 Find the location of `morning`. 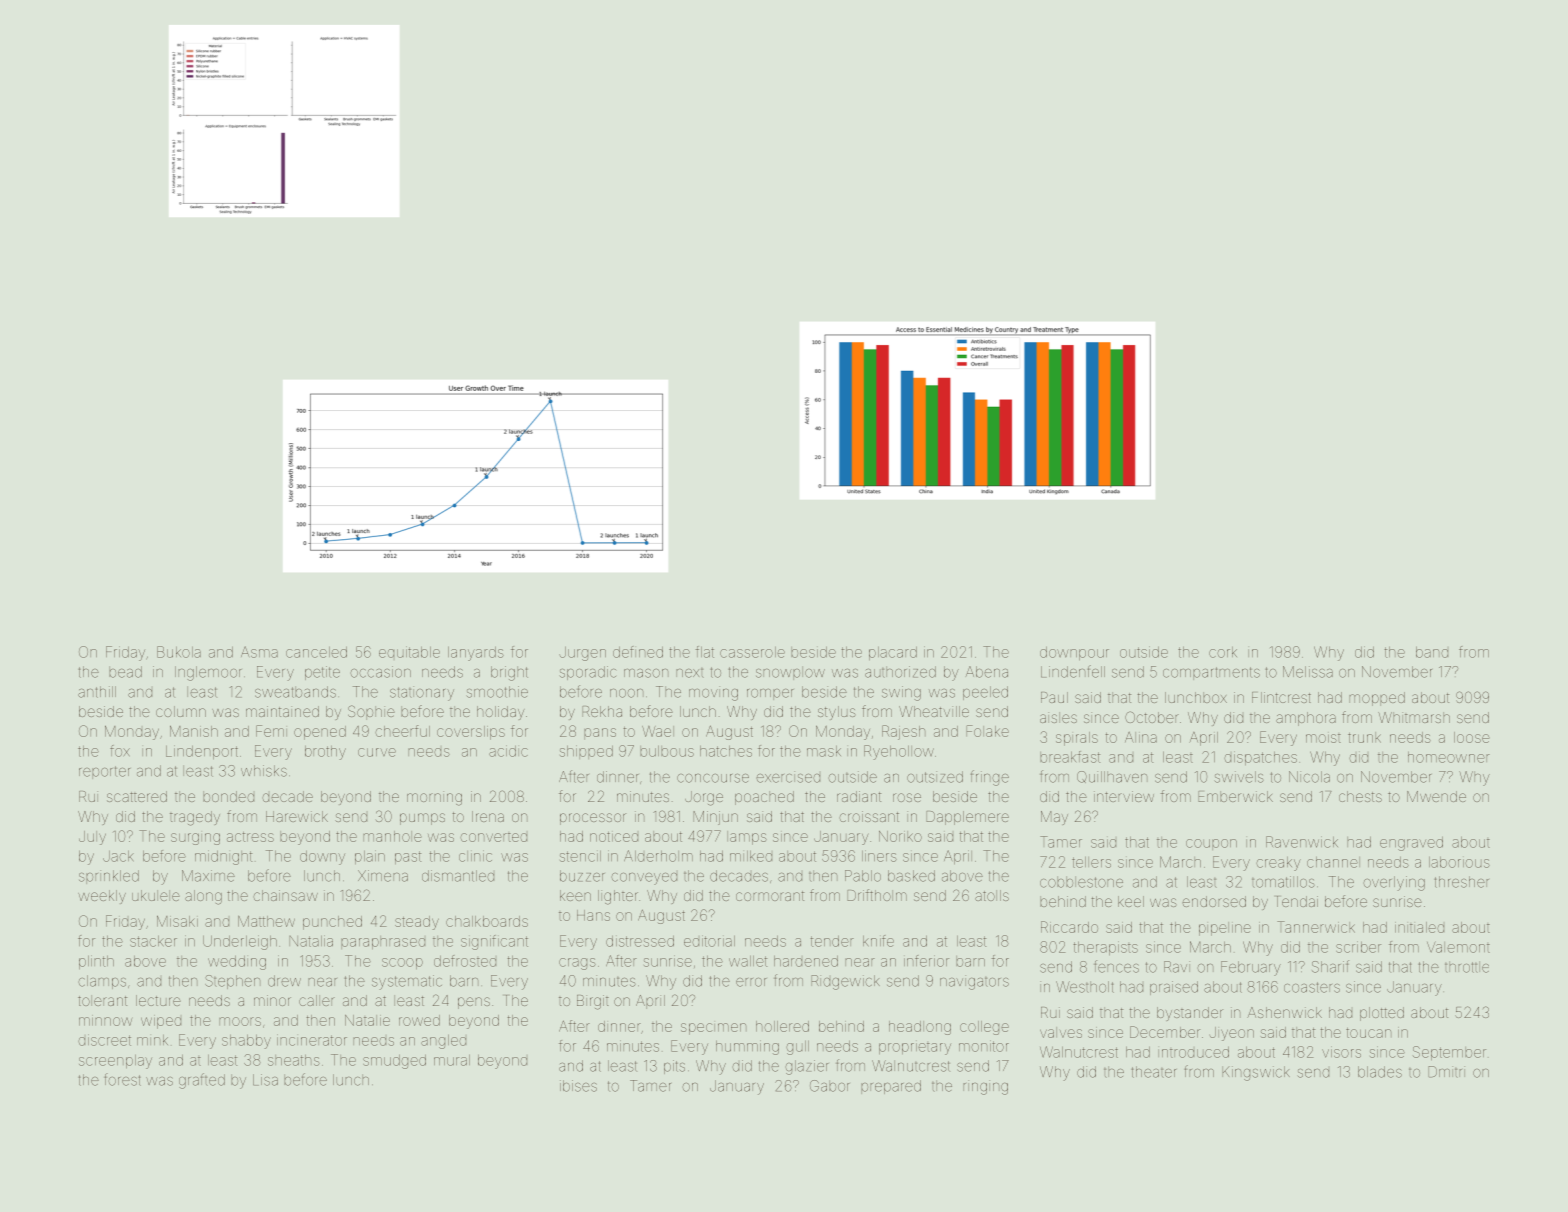

morning is located at coordinates (434, 798).
